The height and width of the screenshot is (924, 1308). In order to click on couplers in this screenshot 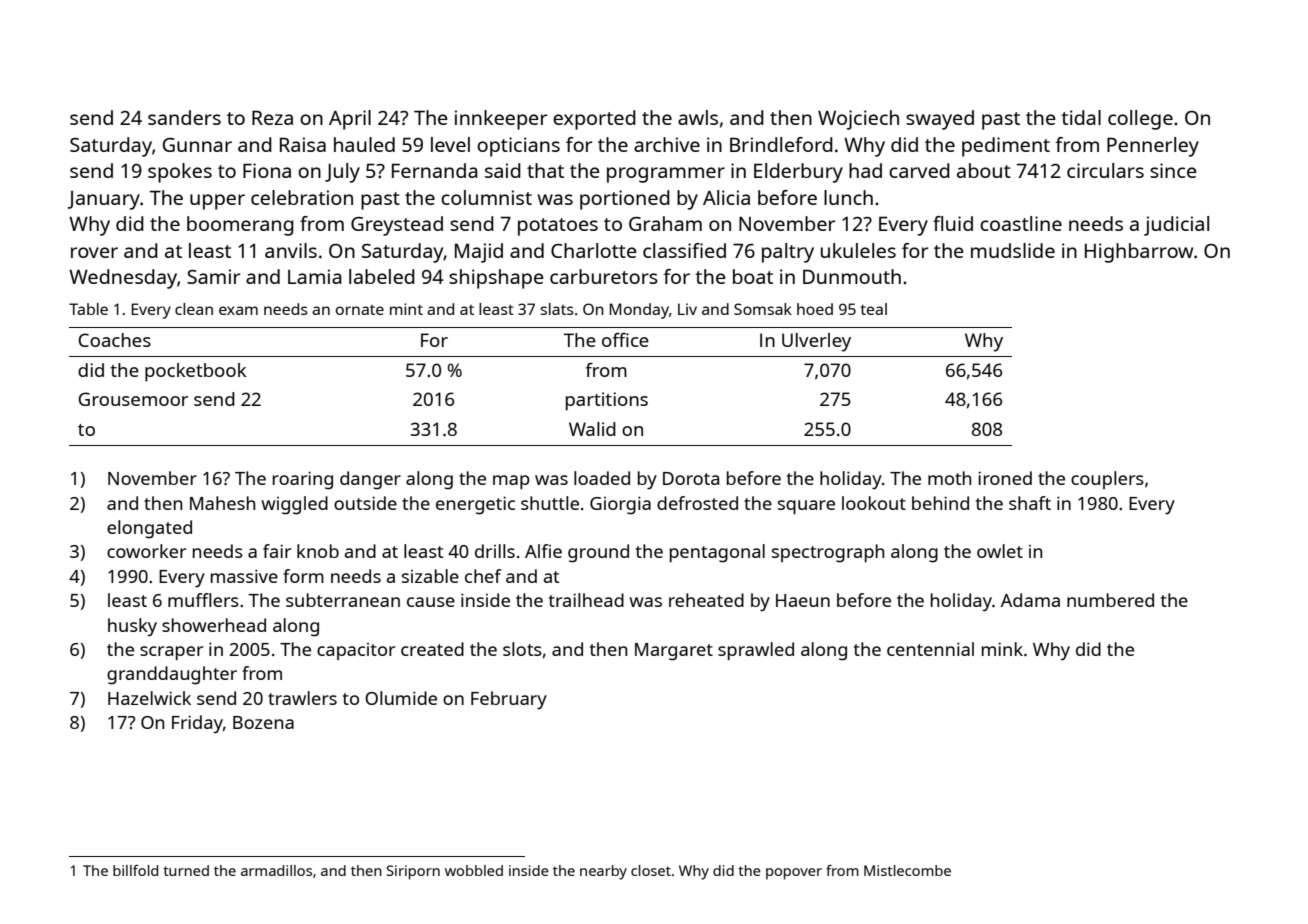, I will do `click(1107, 480)`.
